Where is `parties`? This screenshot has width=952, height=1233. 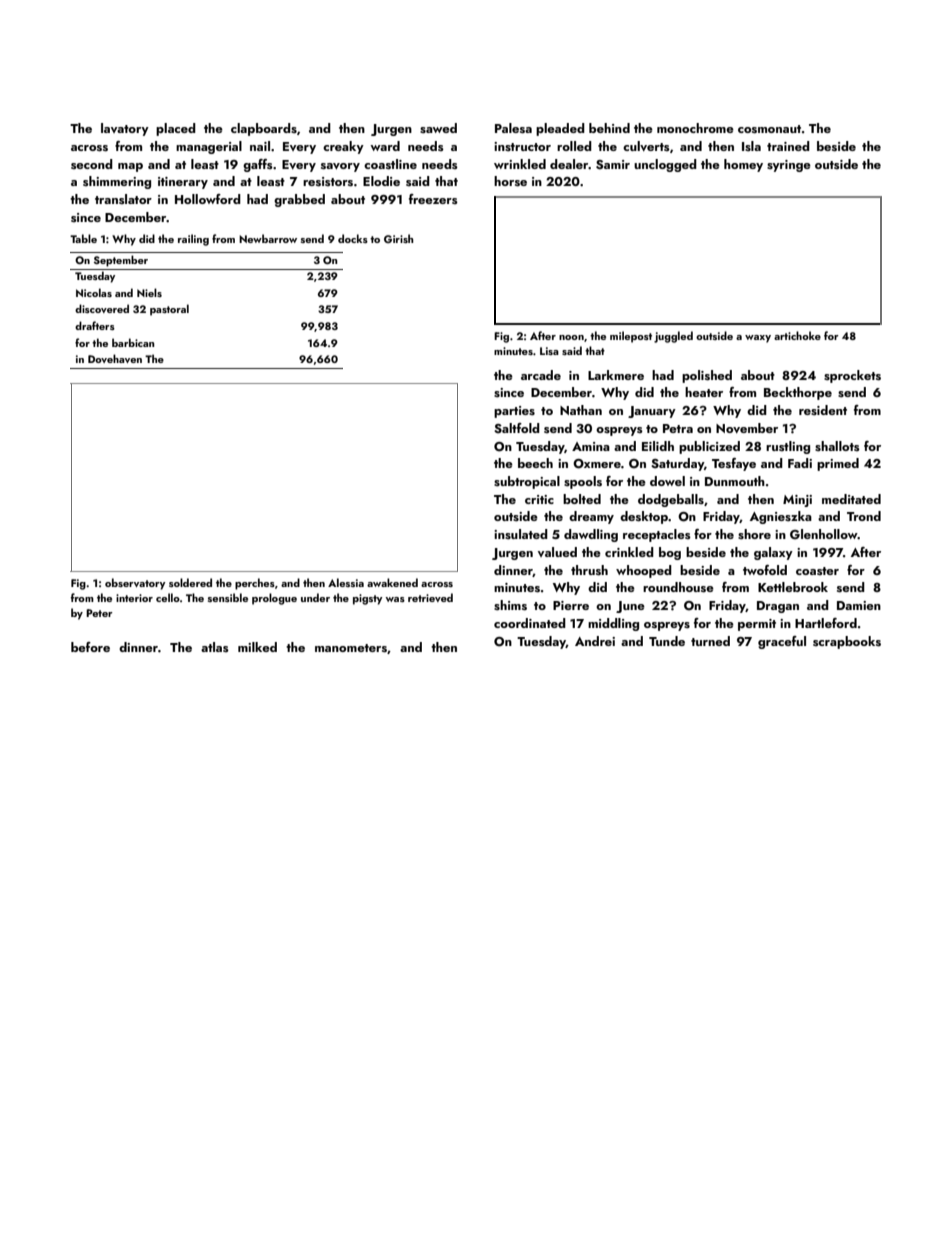 parties is located at coordinates (514, 412).
